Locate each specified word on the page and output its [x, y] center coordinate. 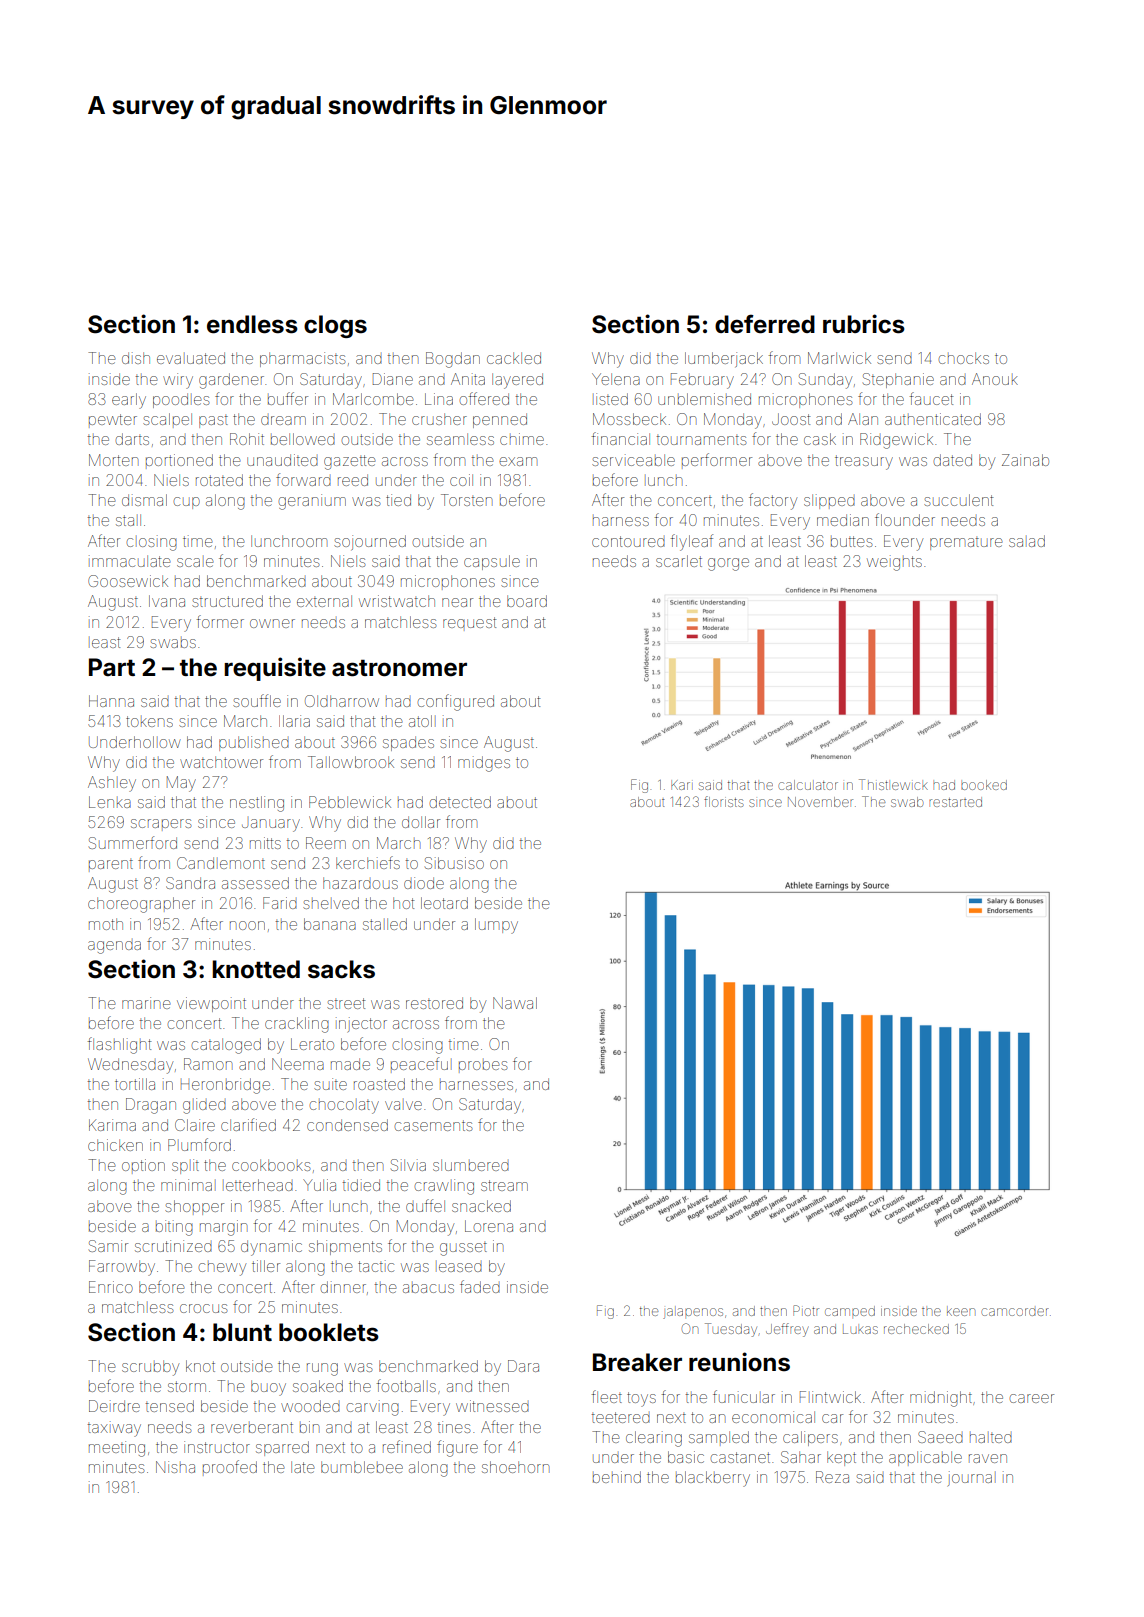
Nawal [515, 1003]
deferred [765, 324]
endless [252, 324]
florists [723, 801]
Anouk [995, 379]
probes [483, 1065]
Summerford [133, 842]
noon [247, 925]
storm [187, 1386]
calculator [808, 785]
